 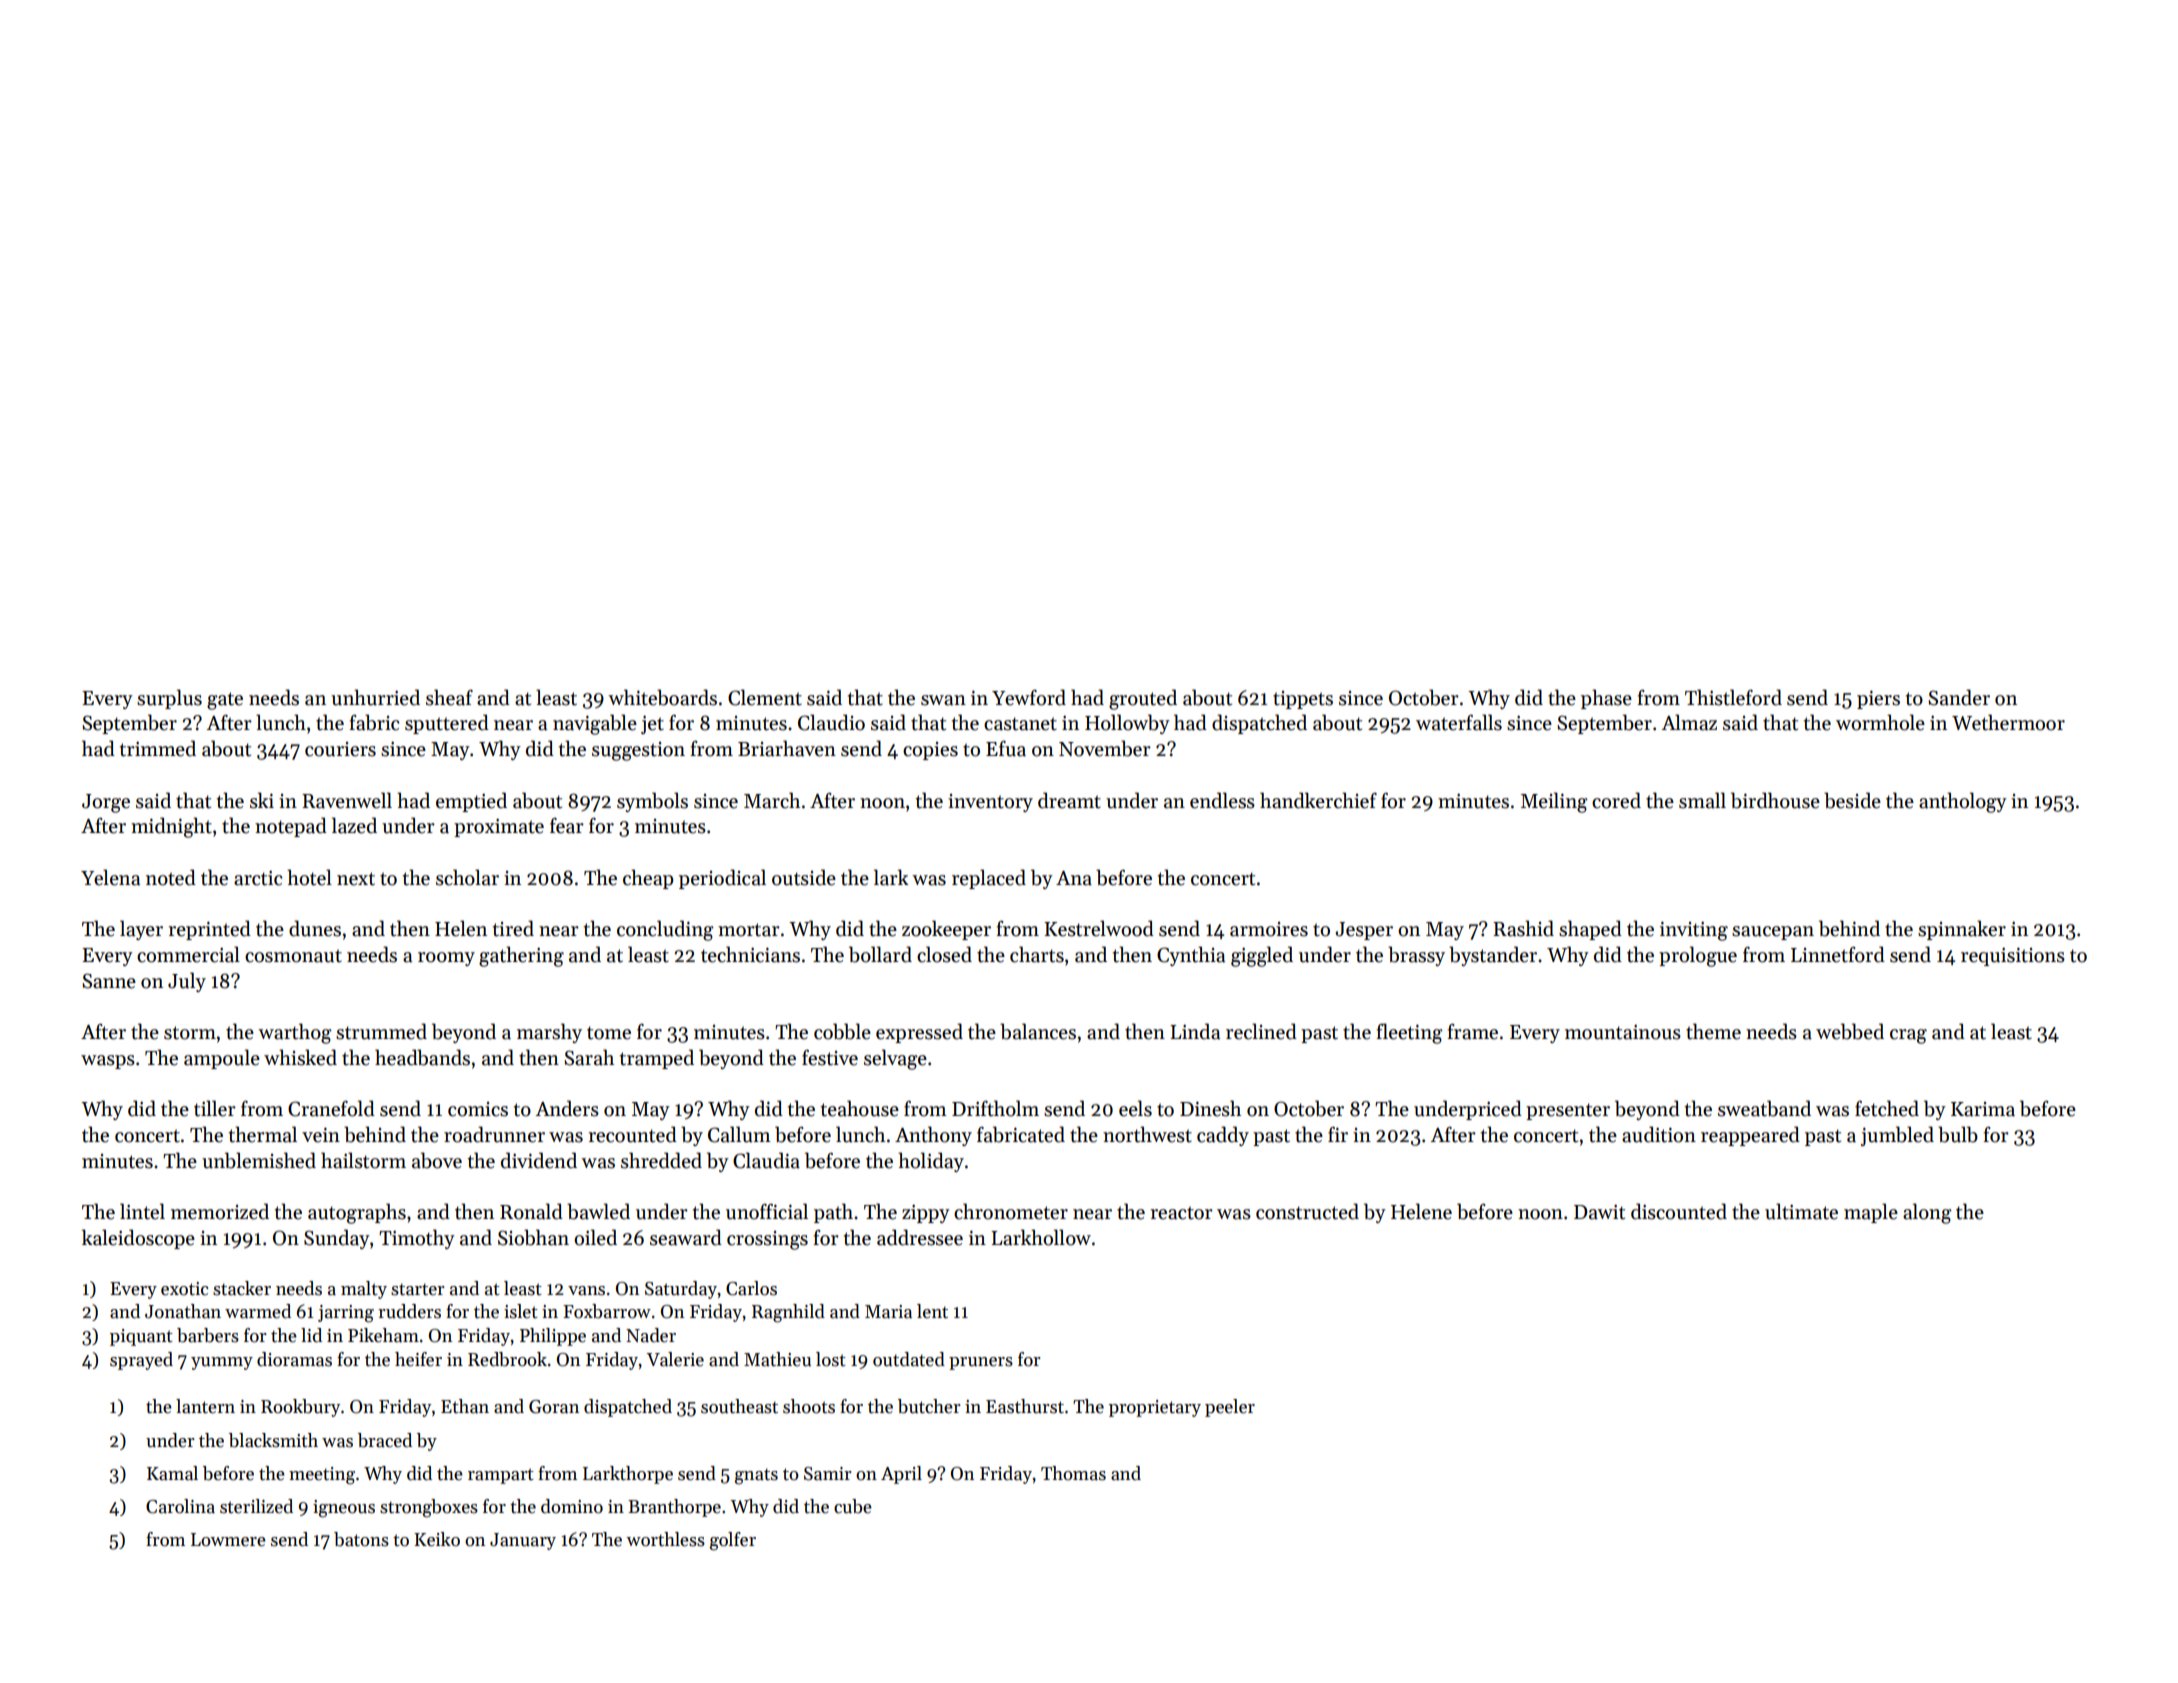 I want to click on Keiko, so click(x=437, y=1539).
